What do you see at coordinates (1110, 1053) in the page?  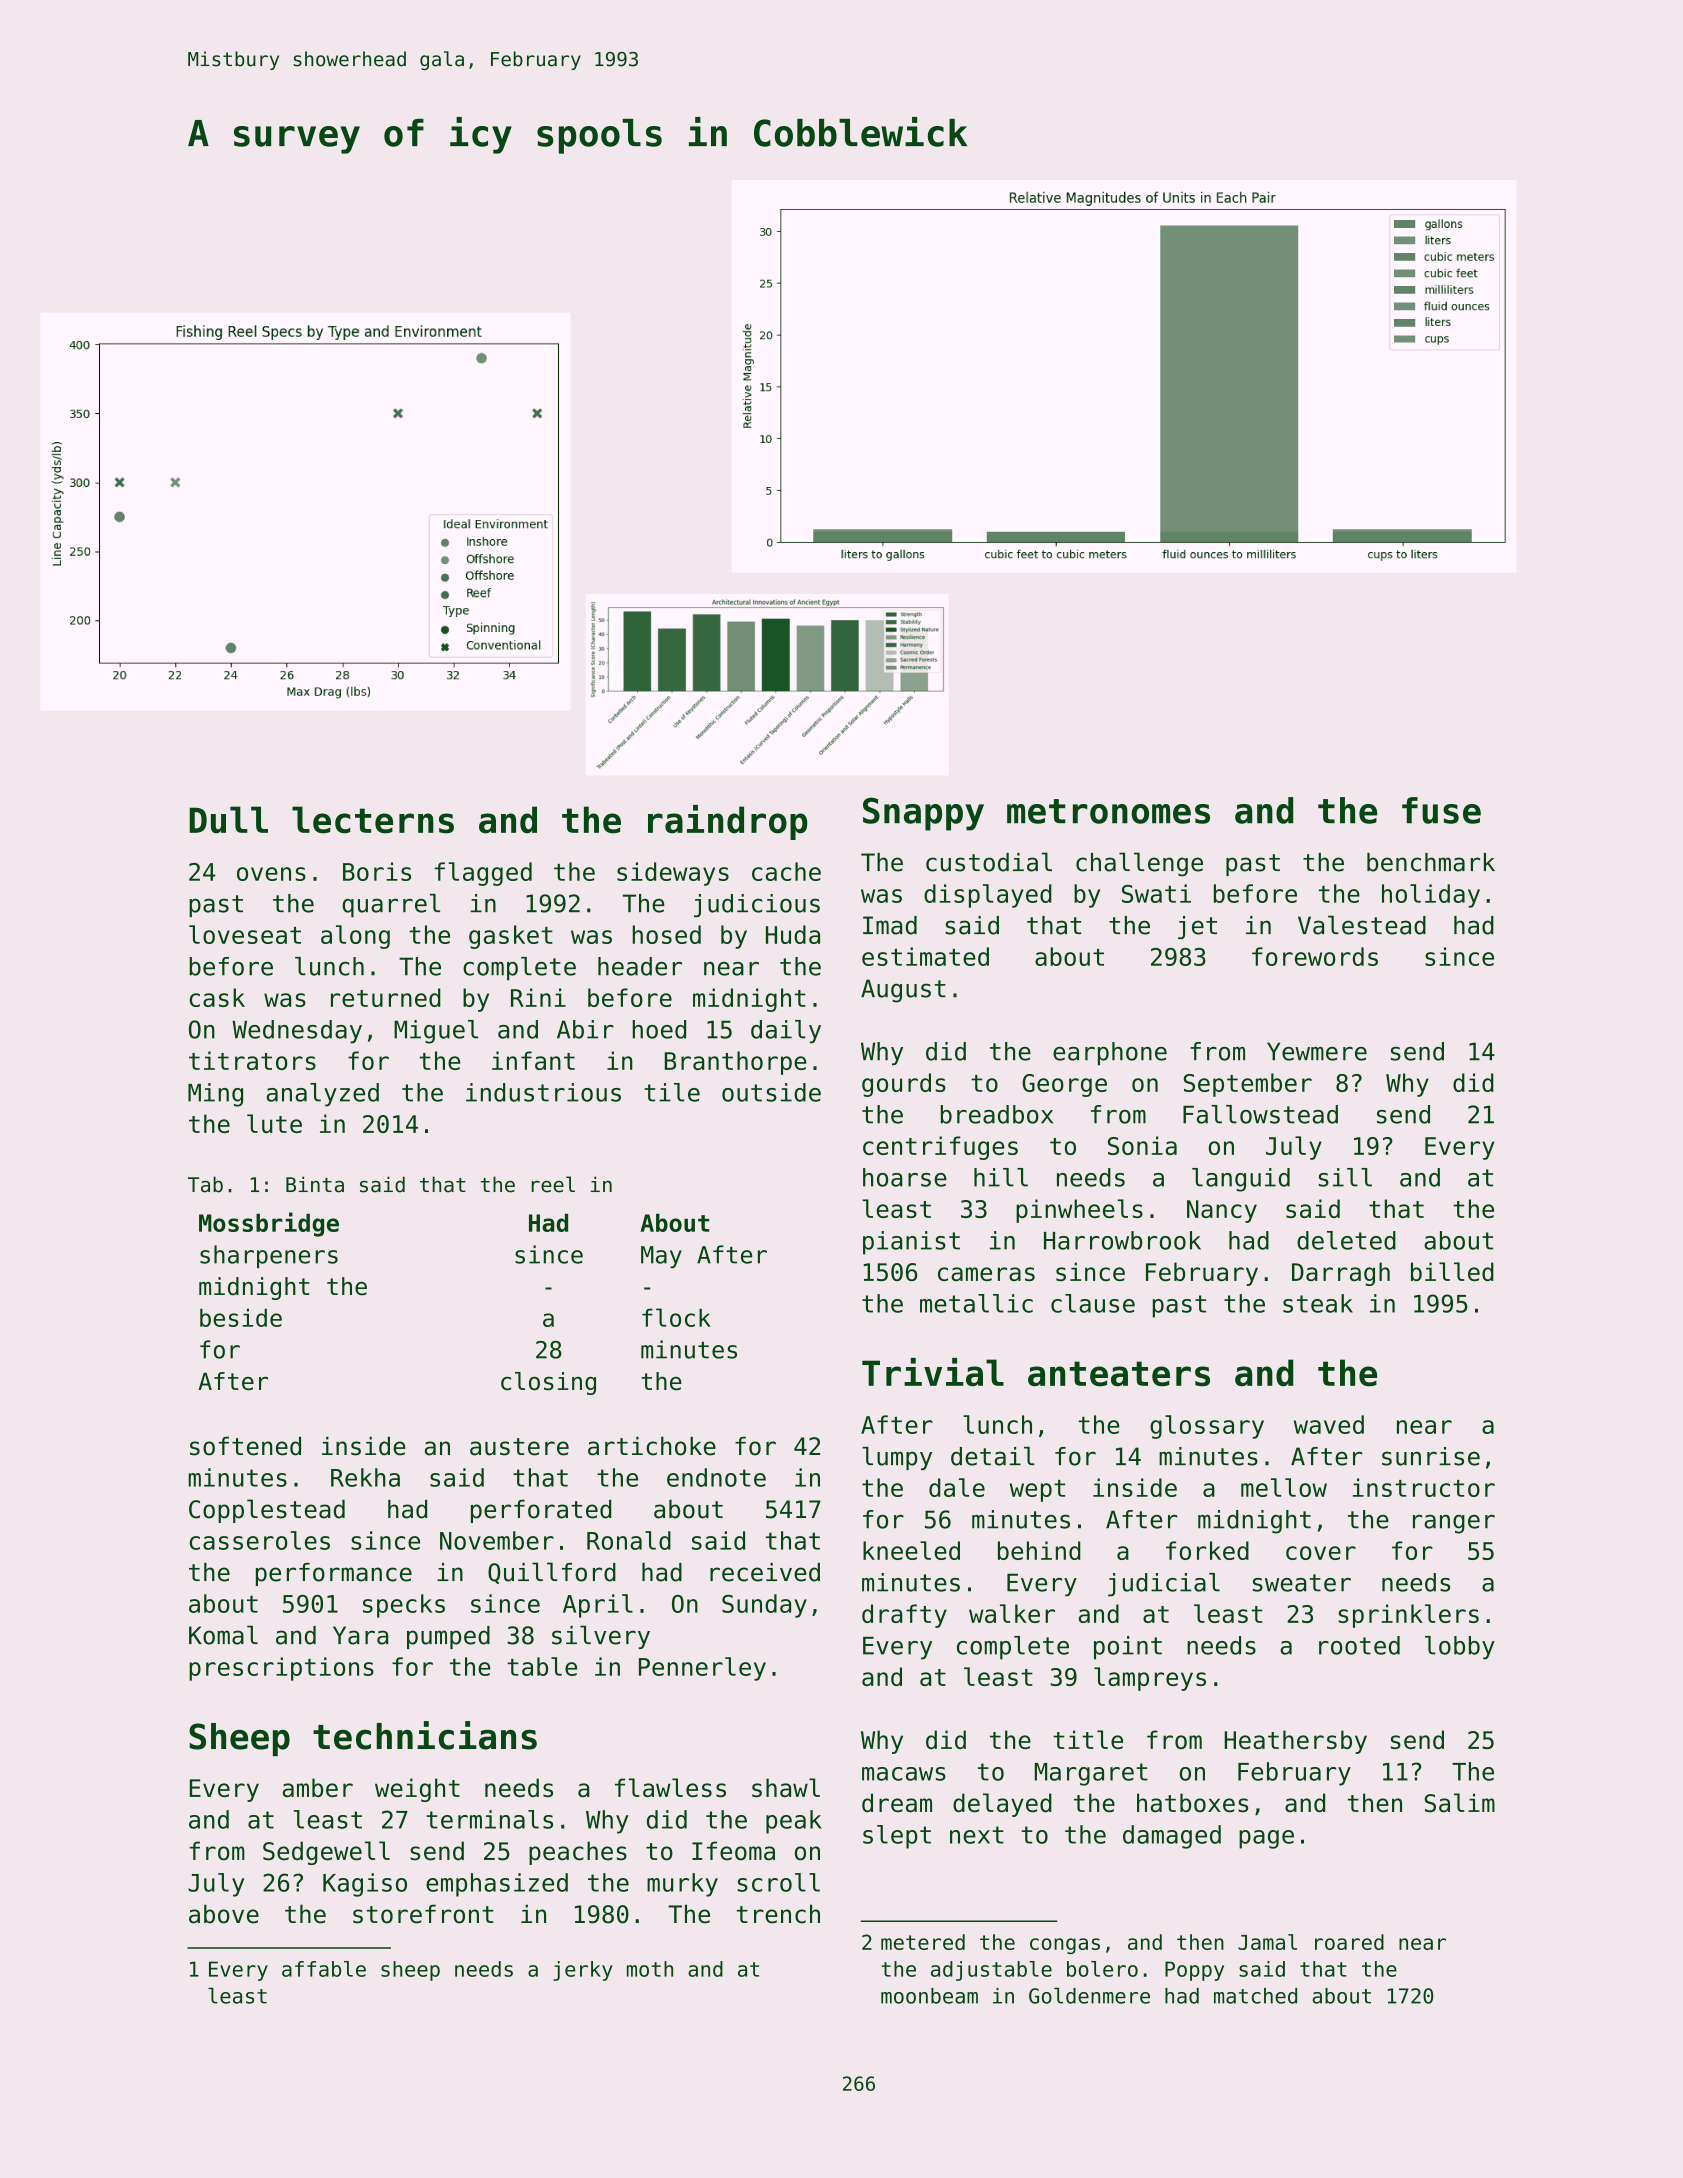 I see `earphone` at bounding box center [1110, 1053].
